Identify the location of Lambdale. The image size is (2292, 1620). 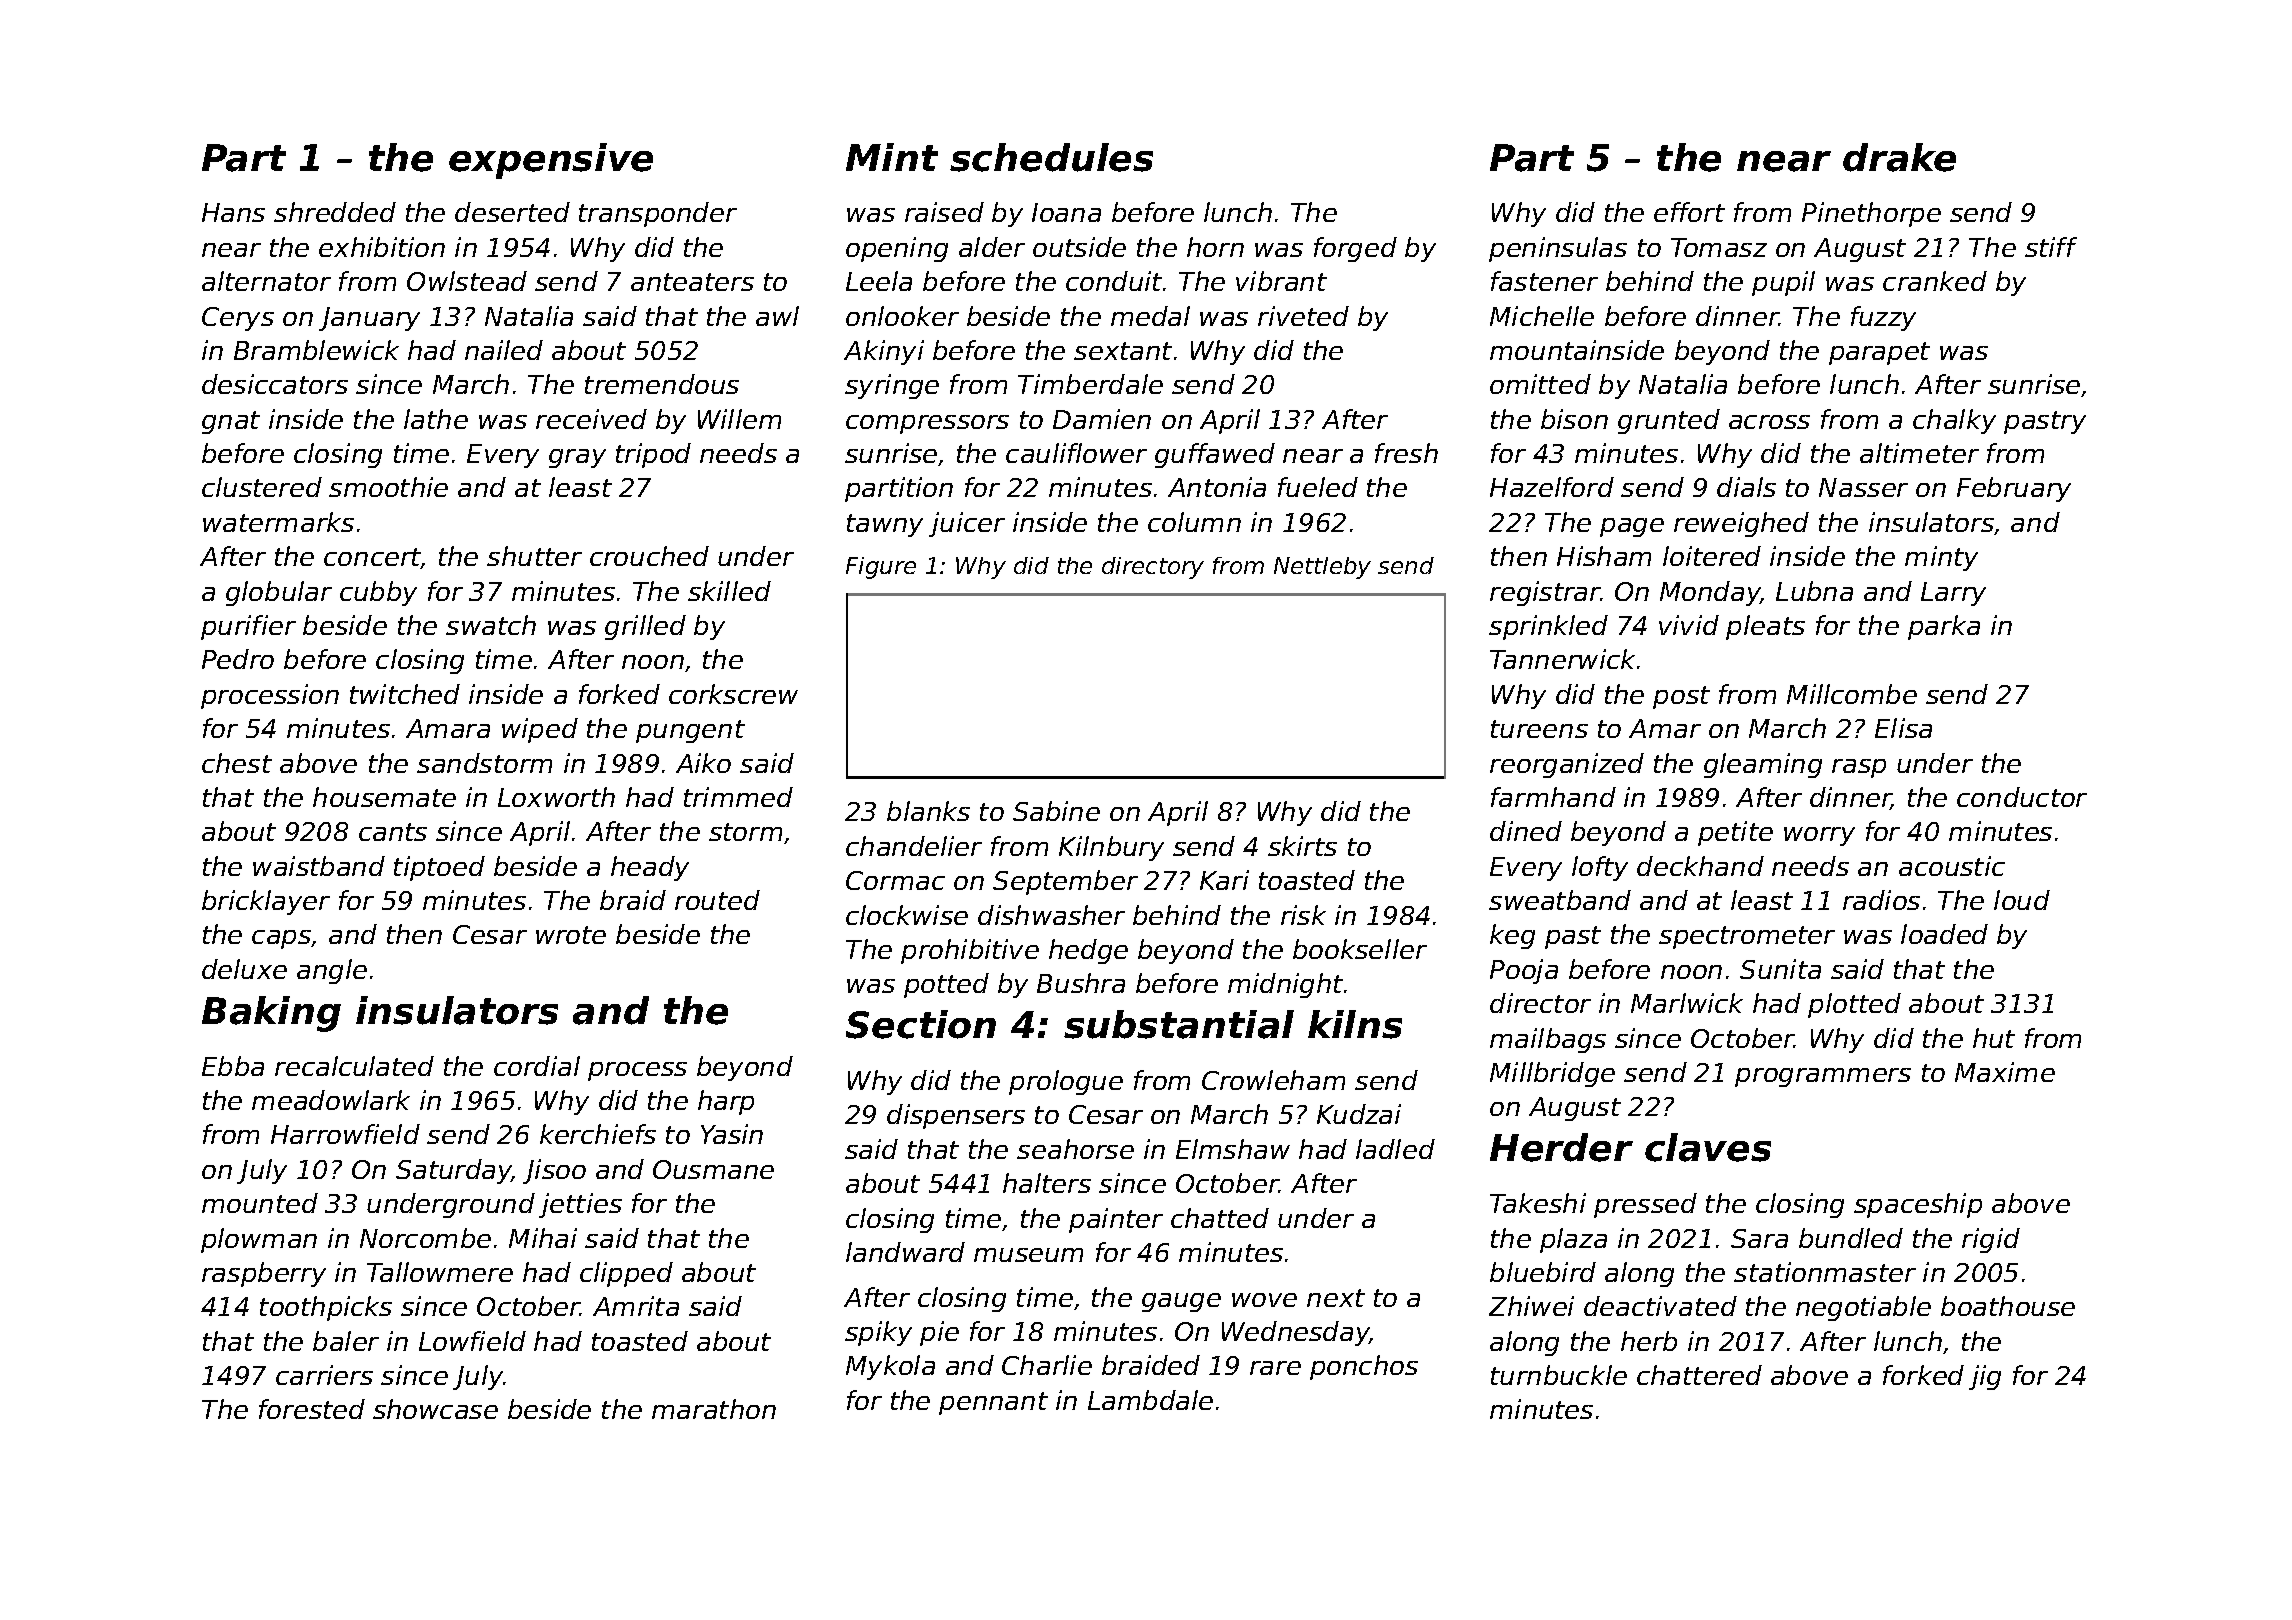
(1150, 1400).
